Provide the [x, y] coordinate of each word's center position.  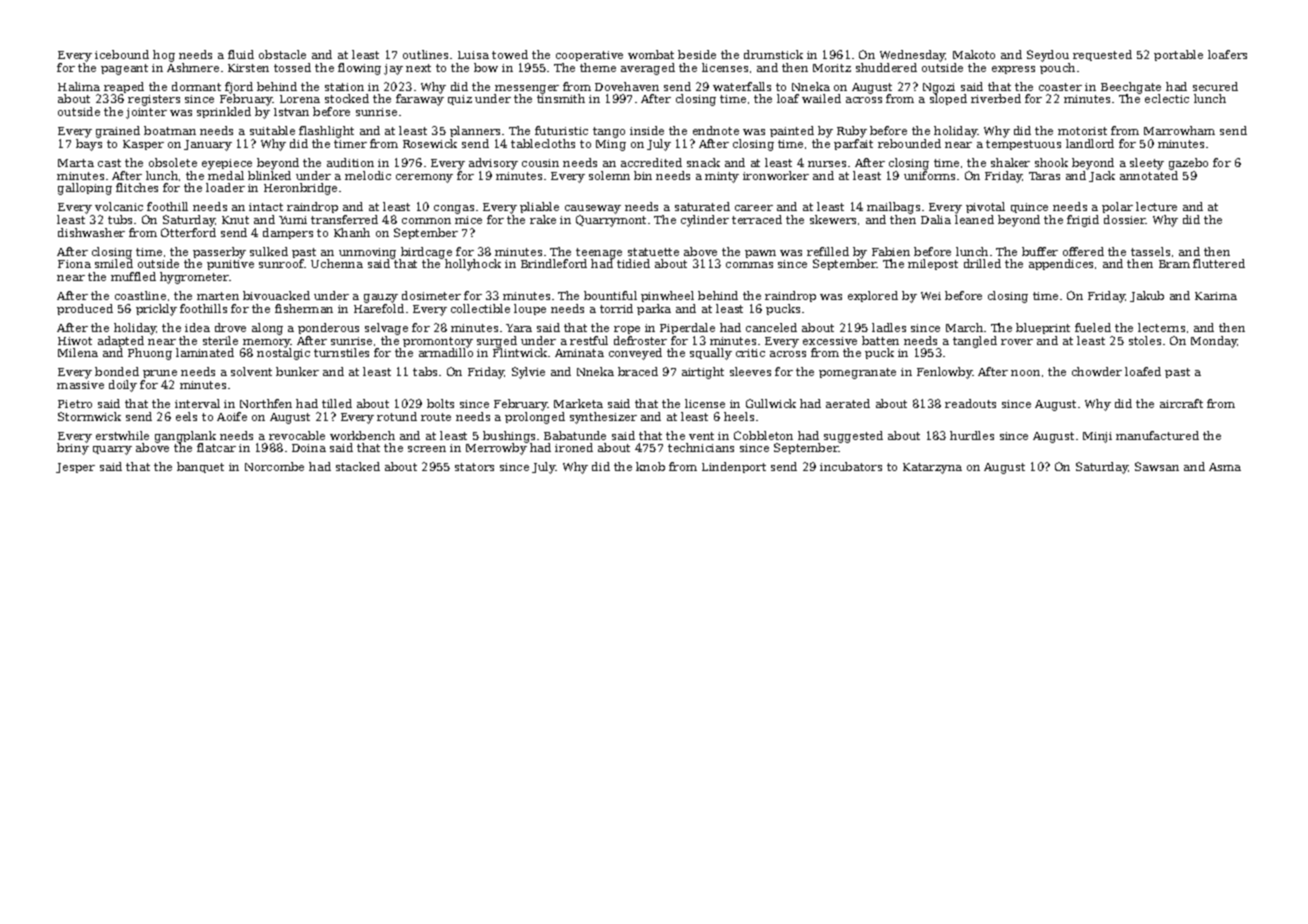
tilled [337, 403]
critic [750, 353]
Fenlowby [945, 373]
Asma [1225, 467]
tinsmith [561, 98]
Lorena [300, 99]
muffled [133, 276]
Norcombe [274, 466]
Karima [1216, 296]
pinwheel [667, 296]
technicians [701, 447]
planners [475, 131]
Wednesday [913, 56]
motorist [1082, 131]
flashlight [326, 132]
